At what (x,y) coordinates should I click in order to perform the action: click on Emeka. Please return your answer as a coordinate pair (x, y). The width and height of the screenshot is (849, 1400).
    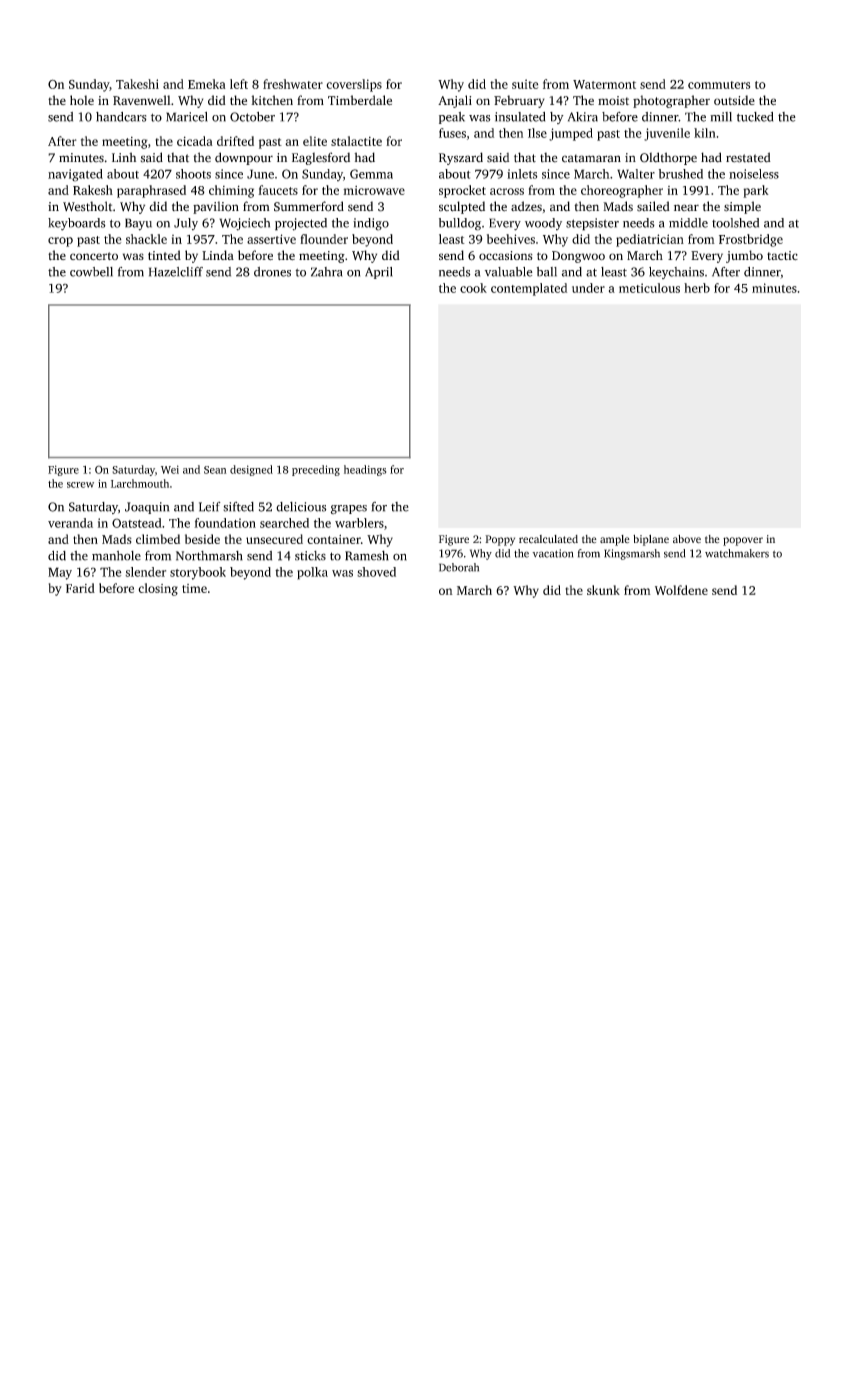
    Looking at the image, I should click on (207, 84).
